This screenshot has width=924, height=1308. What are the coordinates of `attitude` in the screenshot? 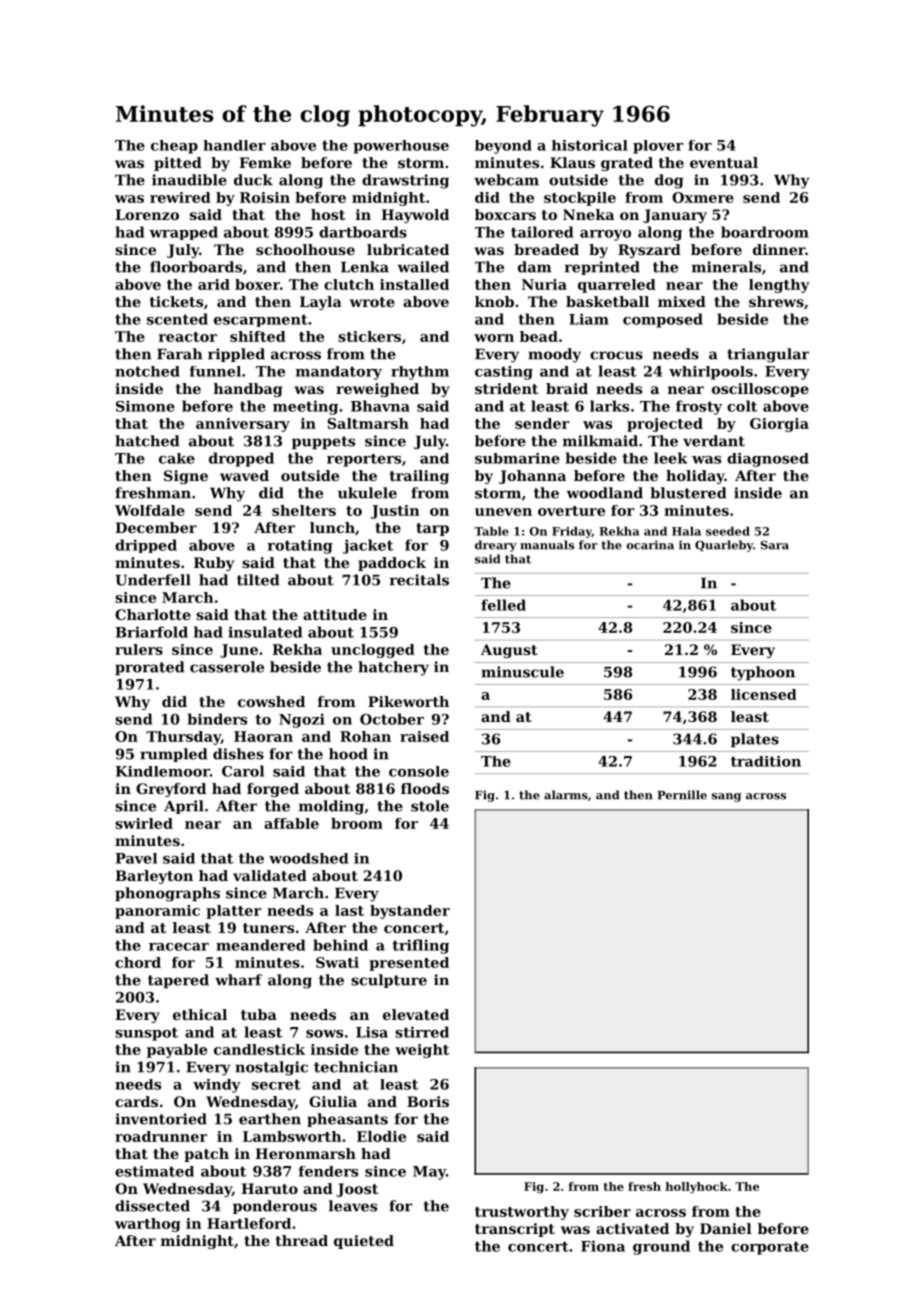 It's located at (335, 614).
